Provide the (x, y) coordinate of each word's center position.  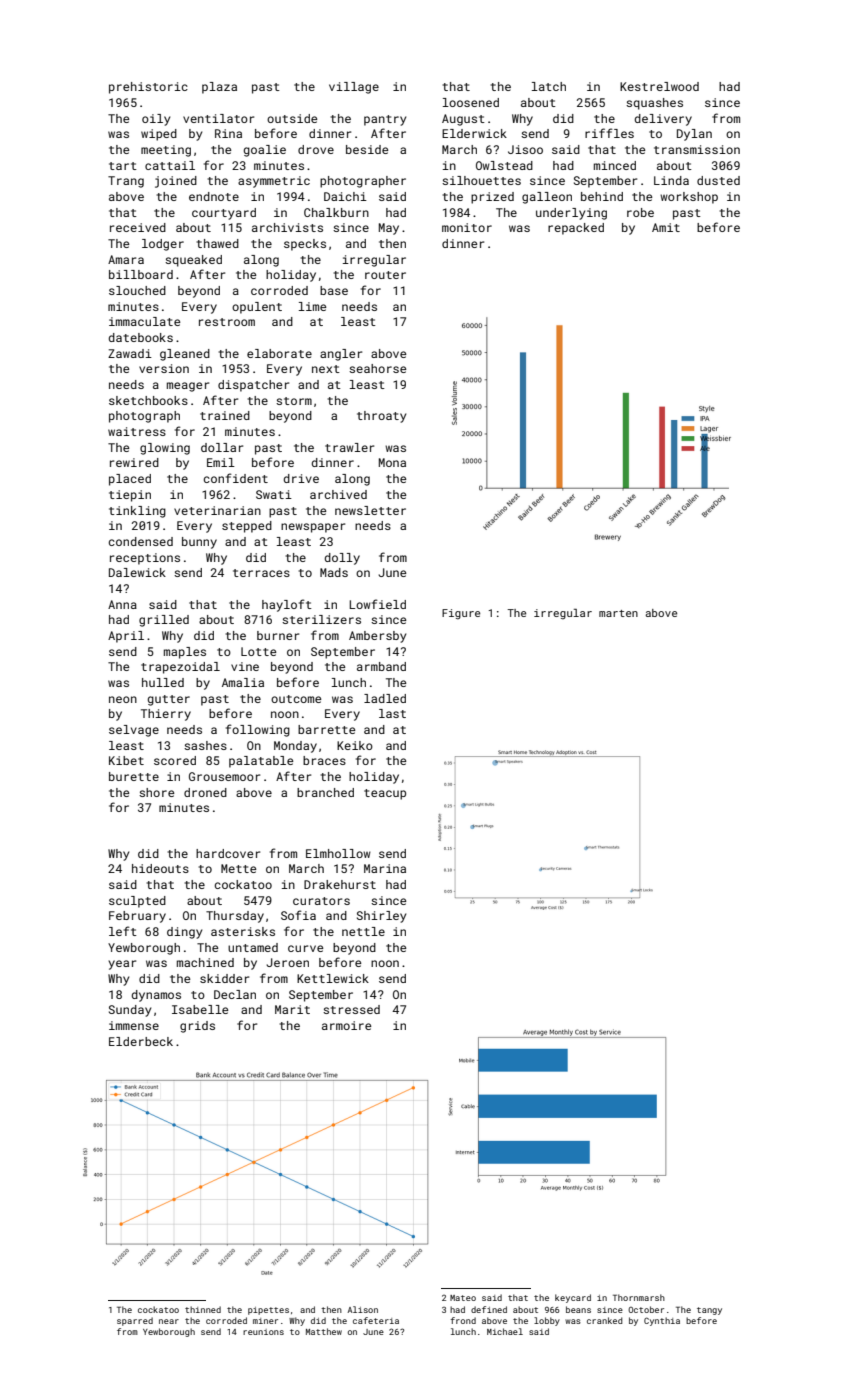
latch (549, 86)
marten (618, 613)
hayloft (287, 605)
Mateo (463, 1298)
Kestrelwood (659, 86)
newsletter (370, 510)
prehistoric (148, 88)
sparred (135, 1321)
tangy (709, 1311)
